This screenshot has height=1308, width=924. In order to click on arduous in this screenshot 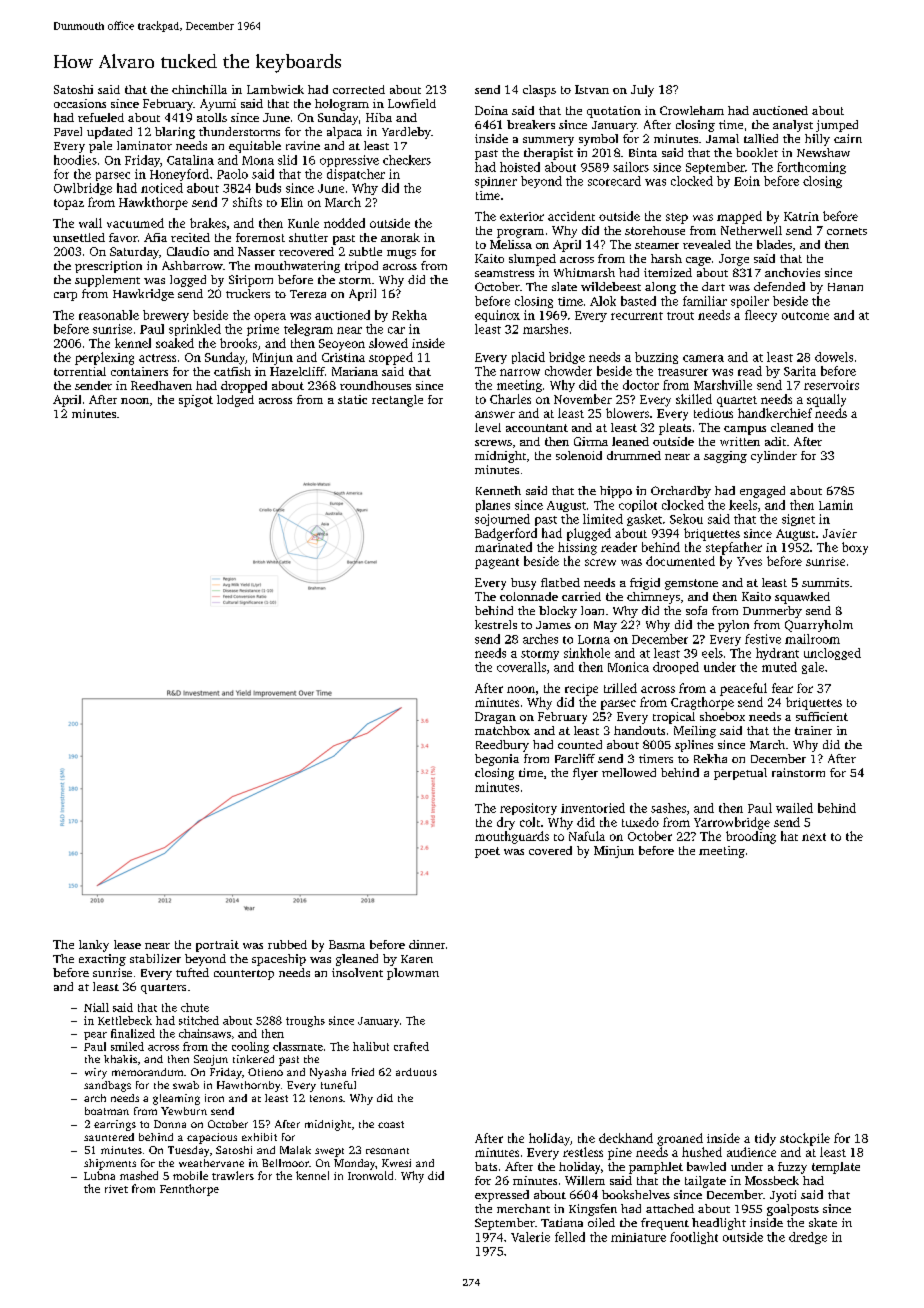, I will do `click(416, 1072)`.
